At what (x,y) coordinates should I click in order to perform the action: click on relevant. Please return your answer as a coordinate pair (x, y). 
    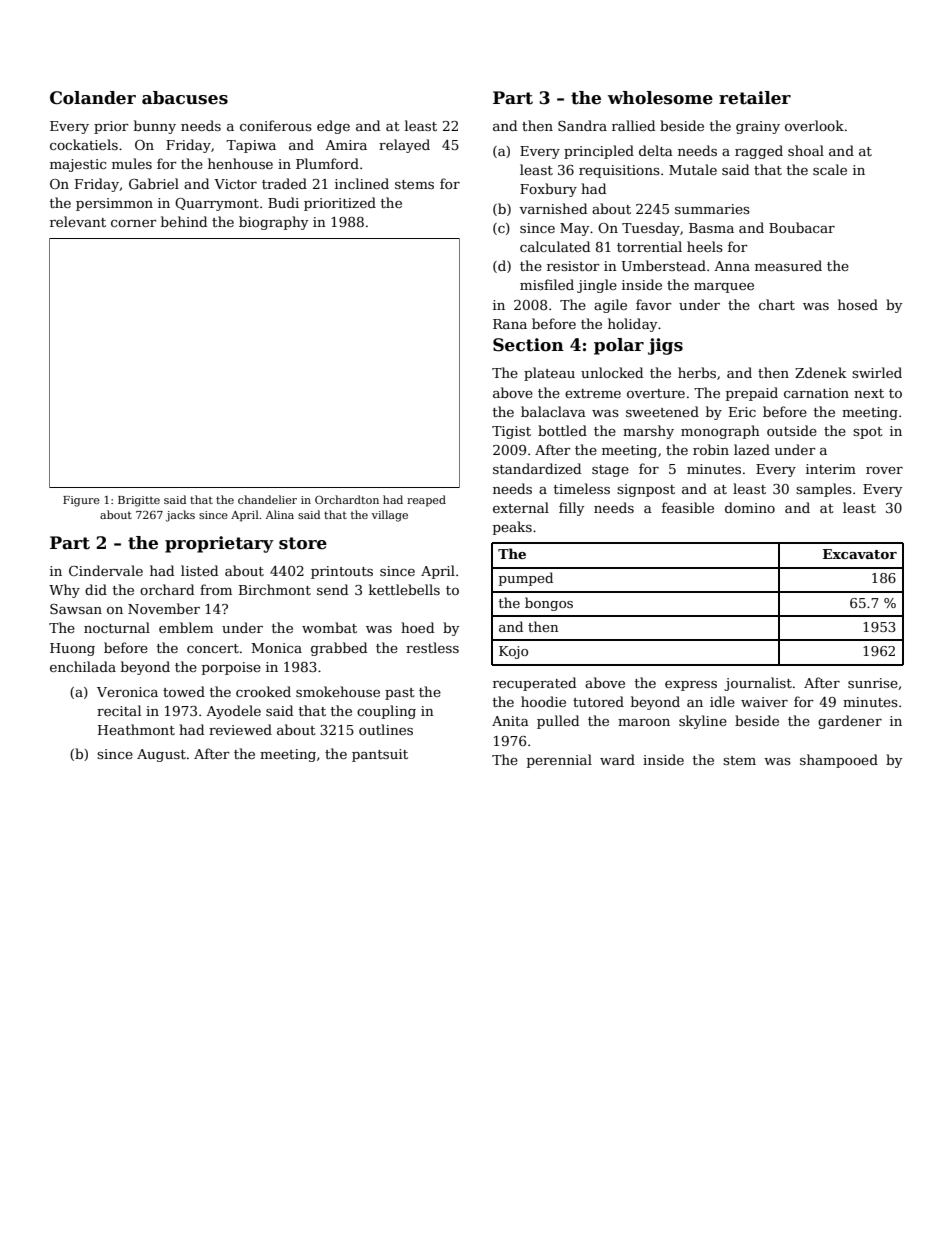
    Looking at the image, I should click on (78, 221).
